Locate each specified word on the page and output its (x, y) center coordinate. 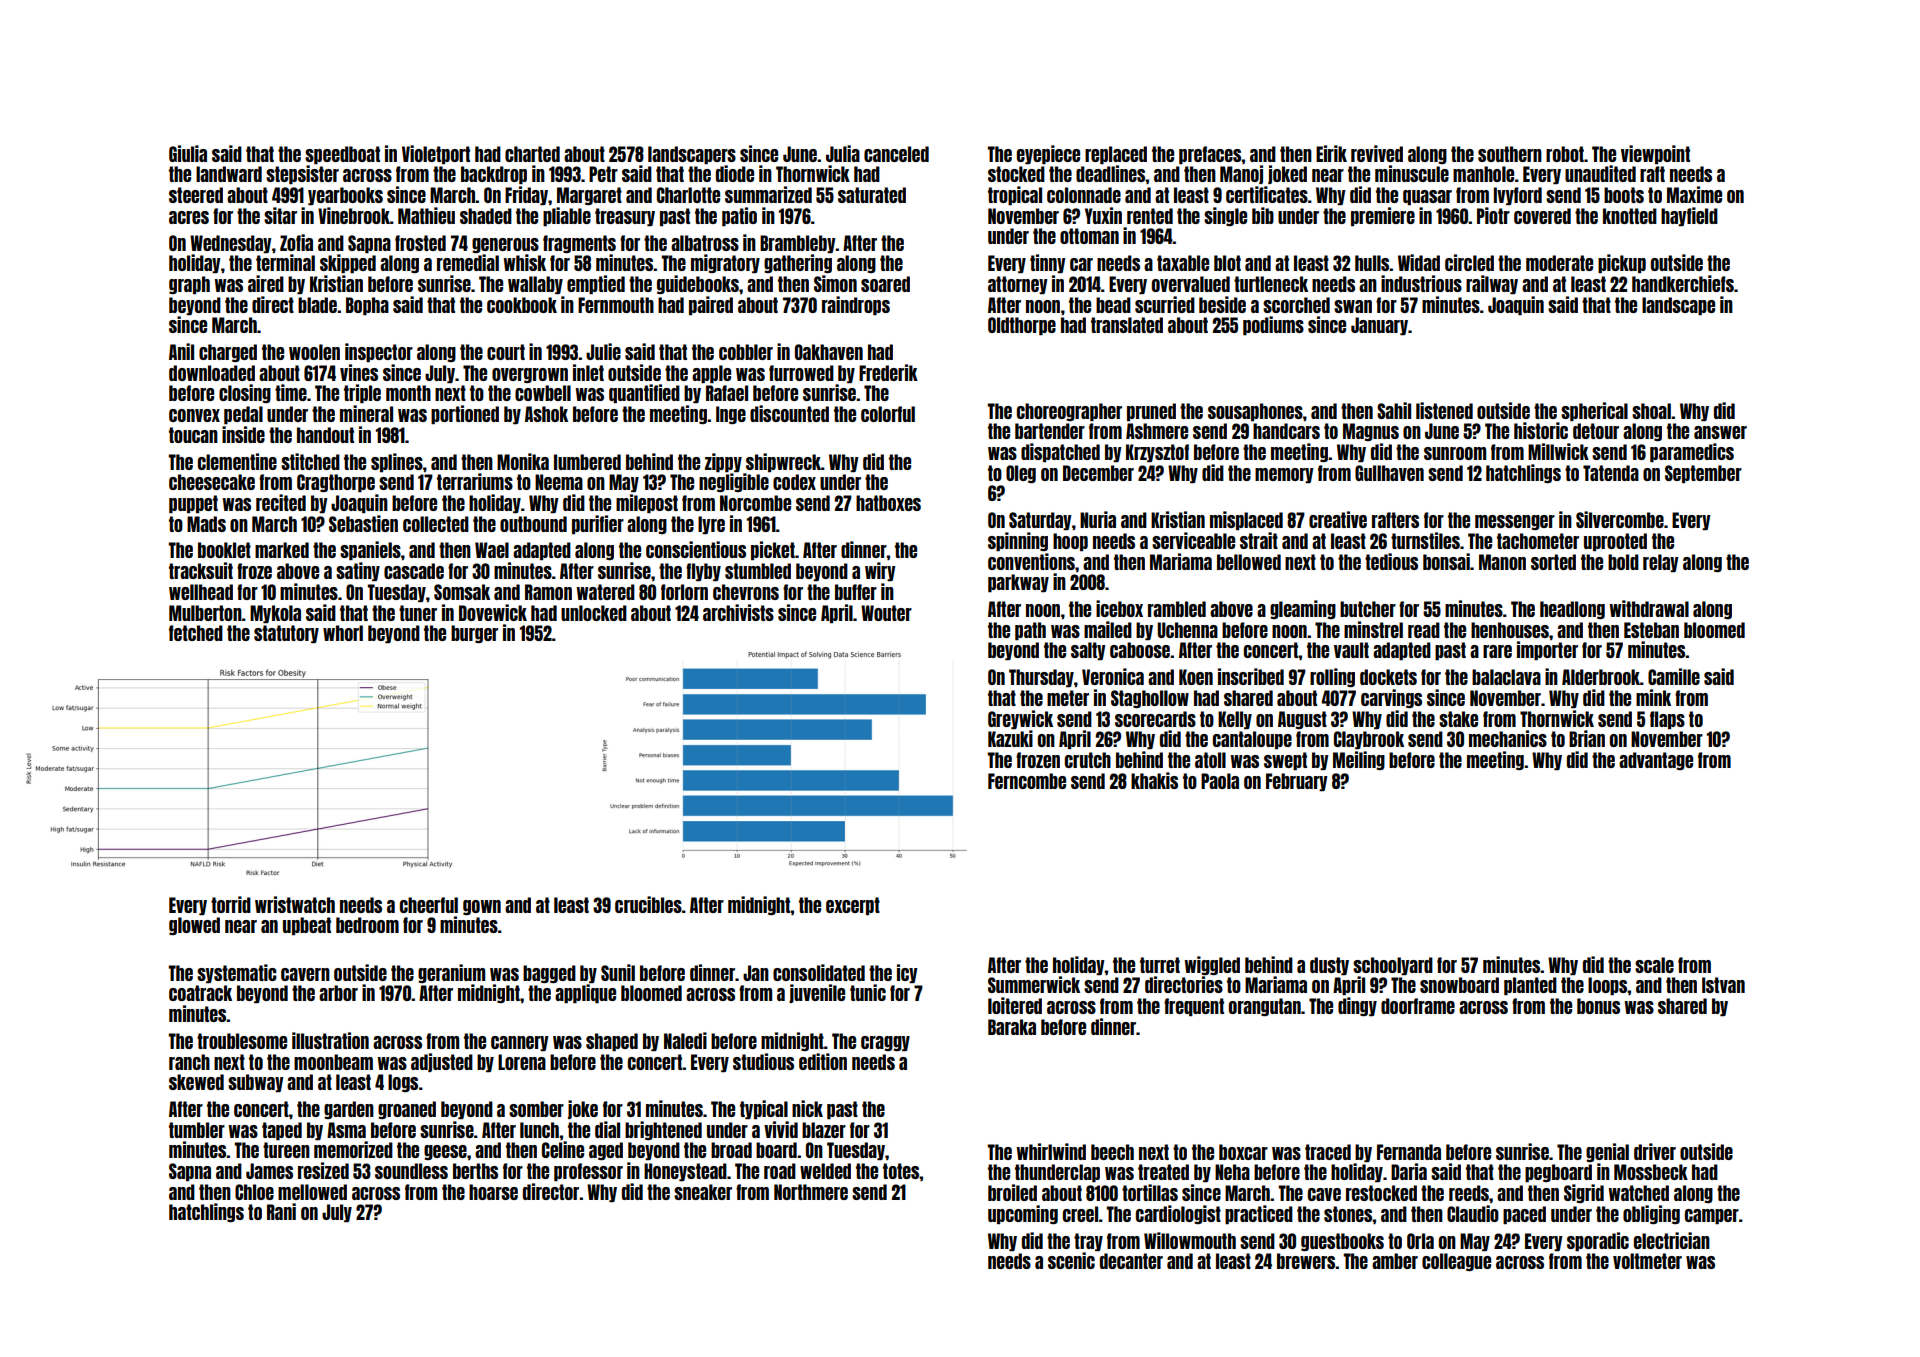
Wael (492, 550)
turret (1160, 965)
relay (1661, 563)
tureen (286, 1150)
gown (482, 907)
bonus (1598, 1006)
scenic (1071, 1260)
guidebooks (698, 284)
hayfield (1689, 216)
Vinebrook (354, 215)
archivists (738, 612)
